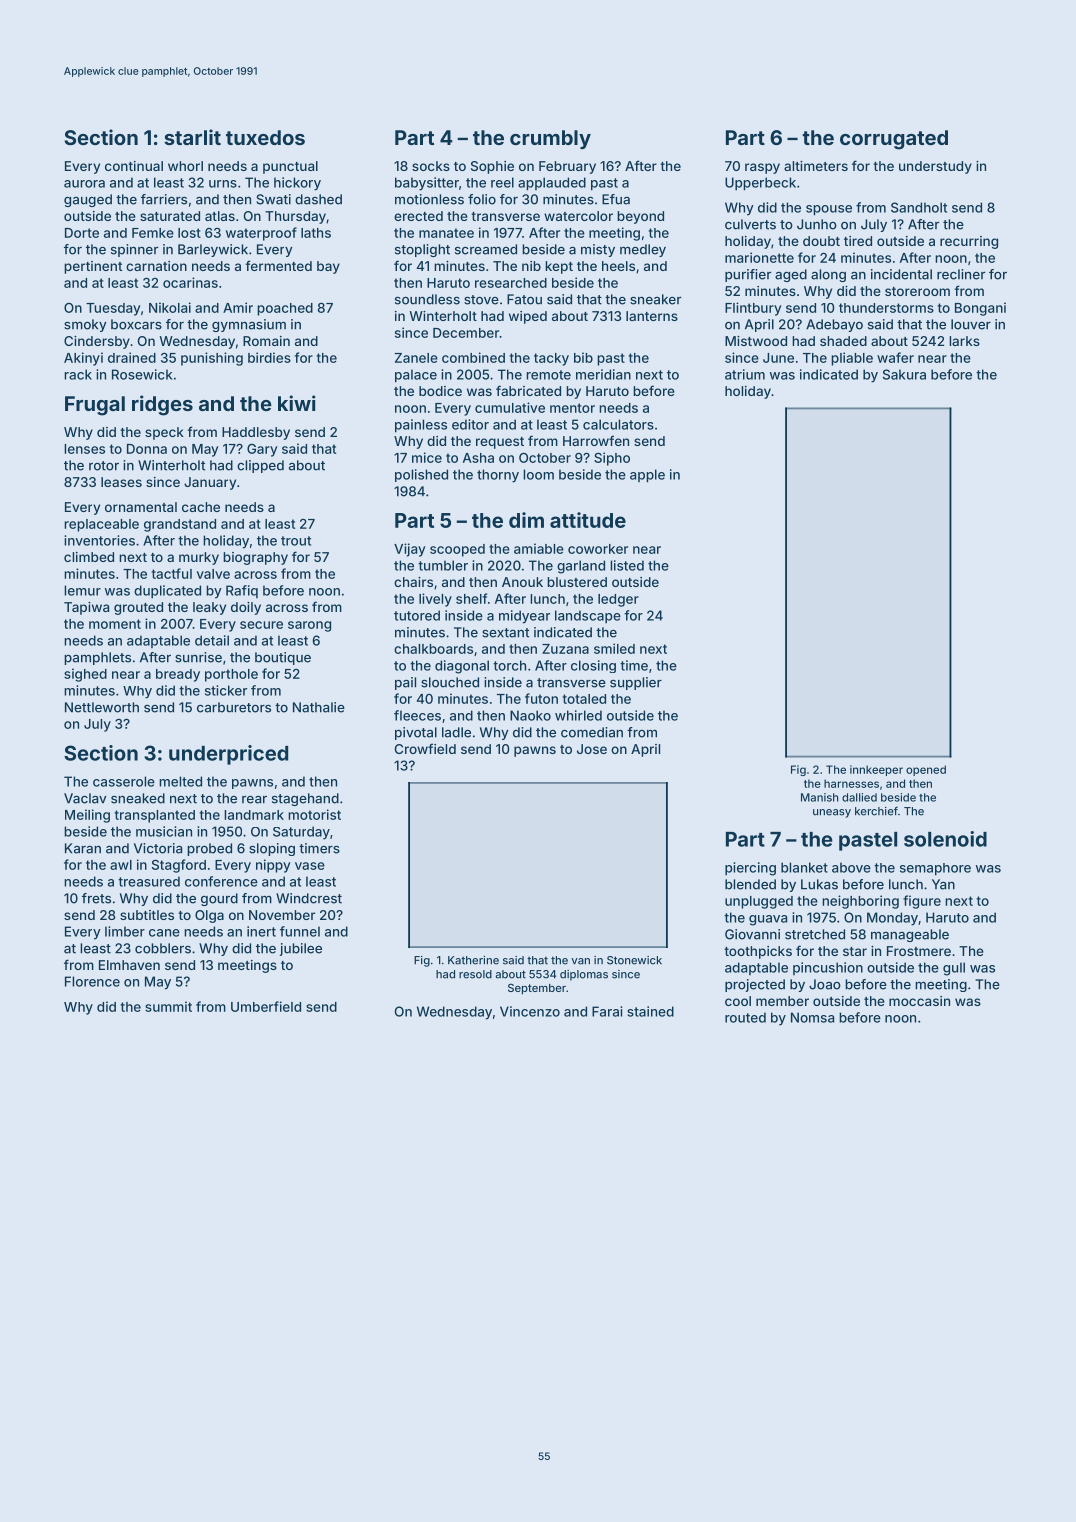 This screenshot has height=1522, width=1076. What do you see at coordinates (926, 770) in the screenshot?
I see `opened` at bounding box center [926, 770].
